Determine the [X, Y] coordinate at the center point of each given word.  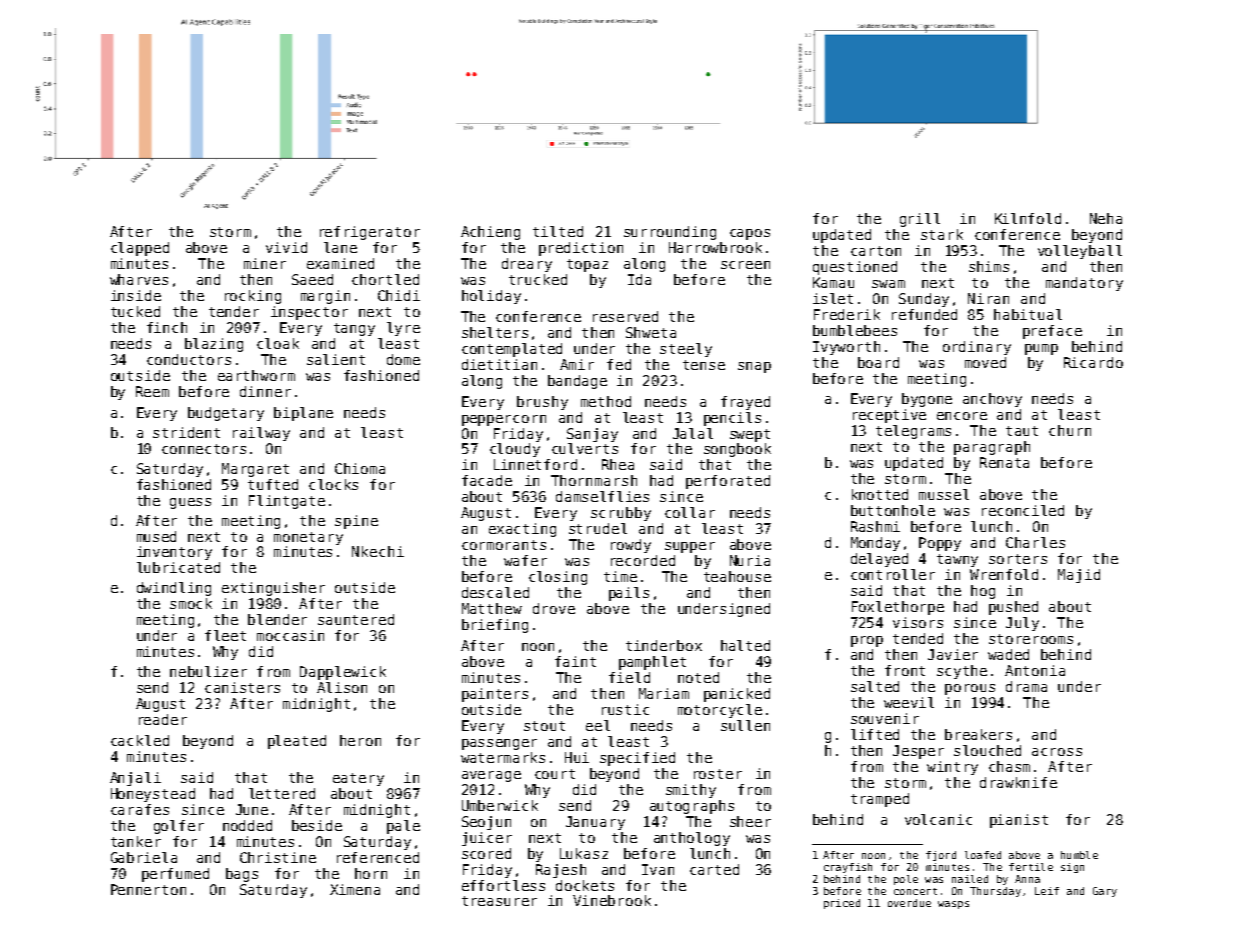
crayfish [848, 868]
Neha [1106, 218]
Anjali [135, 779]
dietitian [499, 364]
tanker [136, 841]
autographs [692, 807]
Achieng [490, 233]
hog [983, 592]
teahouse [737, 576]
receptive [889, 416]
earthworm [256, 375]
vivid [286, 247]
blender [277, 619]
